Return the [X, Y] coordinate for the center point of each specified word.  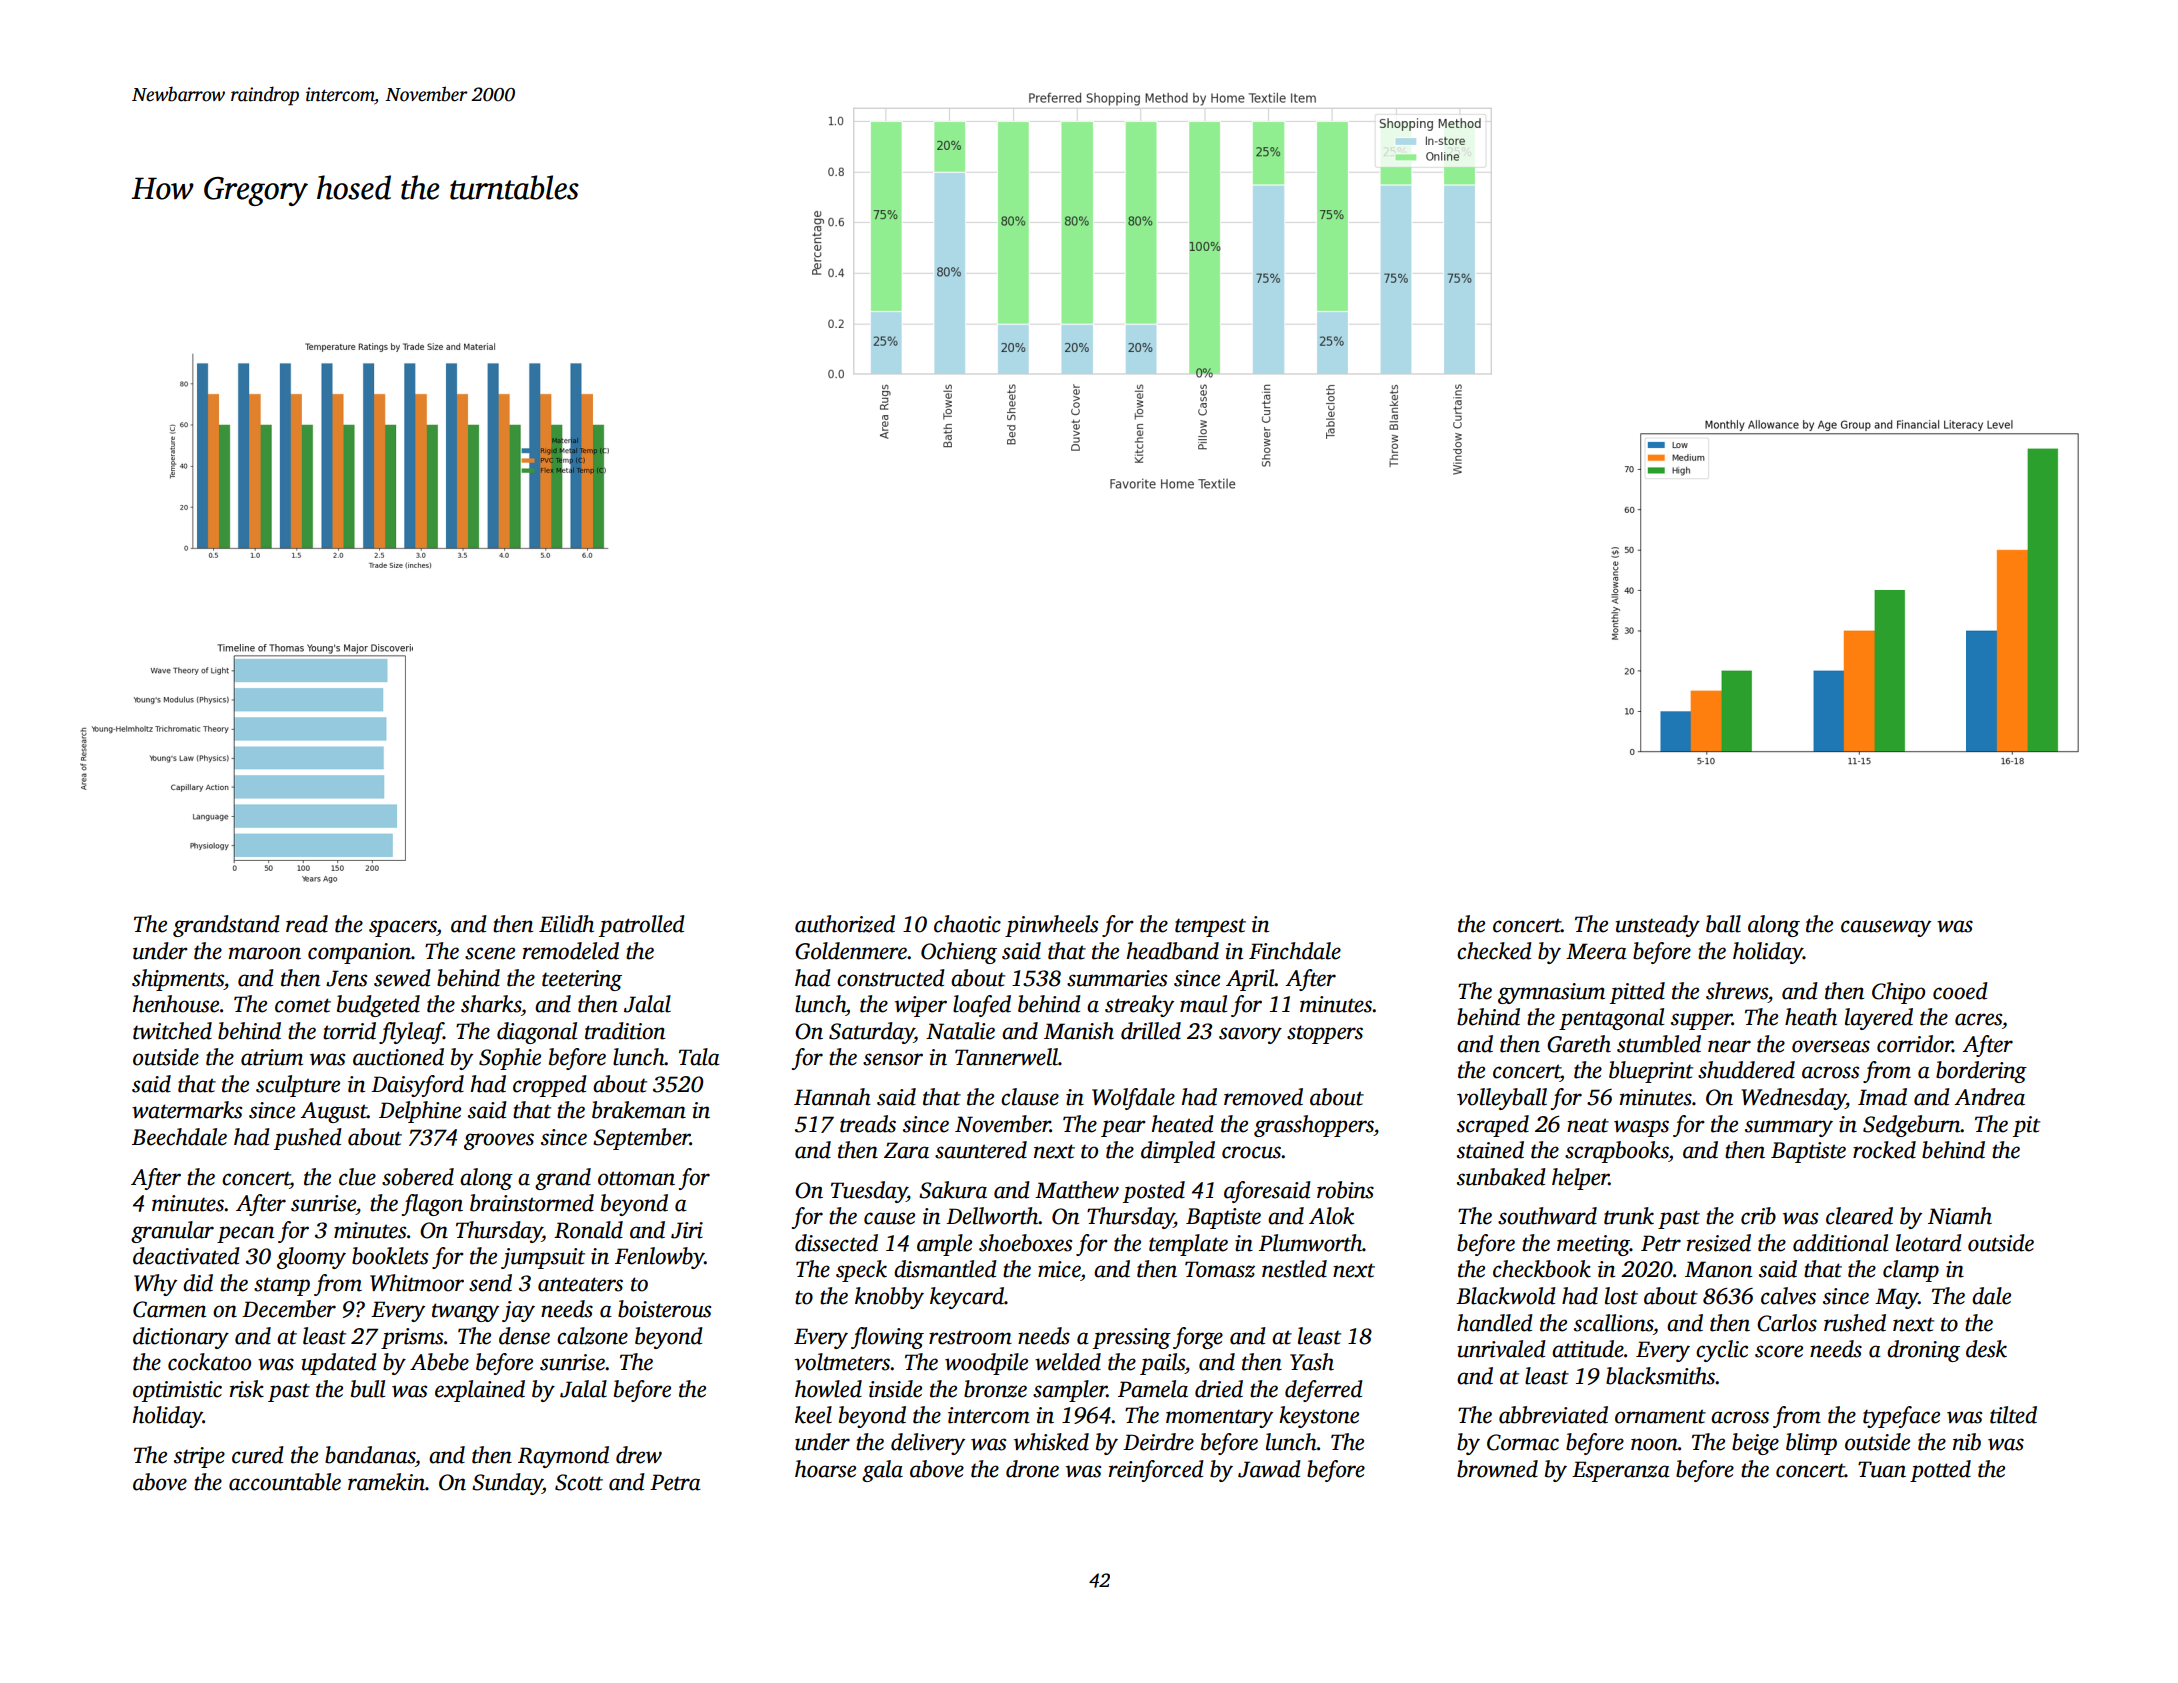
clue [357, 1177]
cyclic [1722, 1351]
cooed [1960, 991]
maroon [265, 953]
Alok [1331, 1216]
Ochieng [959, 953]
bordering [1981, 1072]
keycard [967, 1298]
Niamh [1960, 1216]
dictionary [181, 1338]
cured [258, 1455]
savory [1250, 1035]
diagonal [537, 1033]
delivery [928, 1444]
